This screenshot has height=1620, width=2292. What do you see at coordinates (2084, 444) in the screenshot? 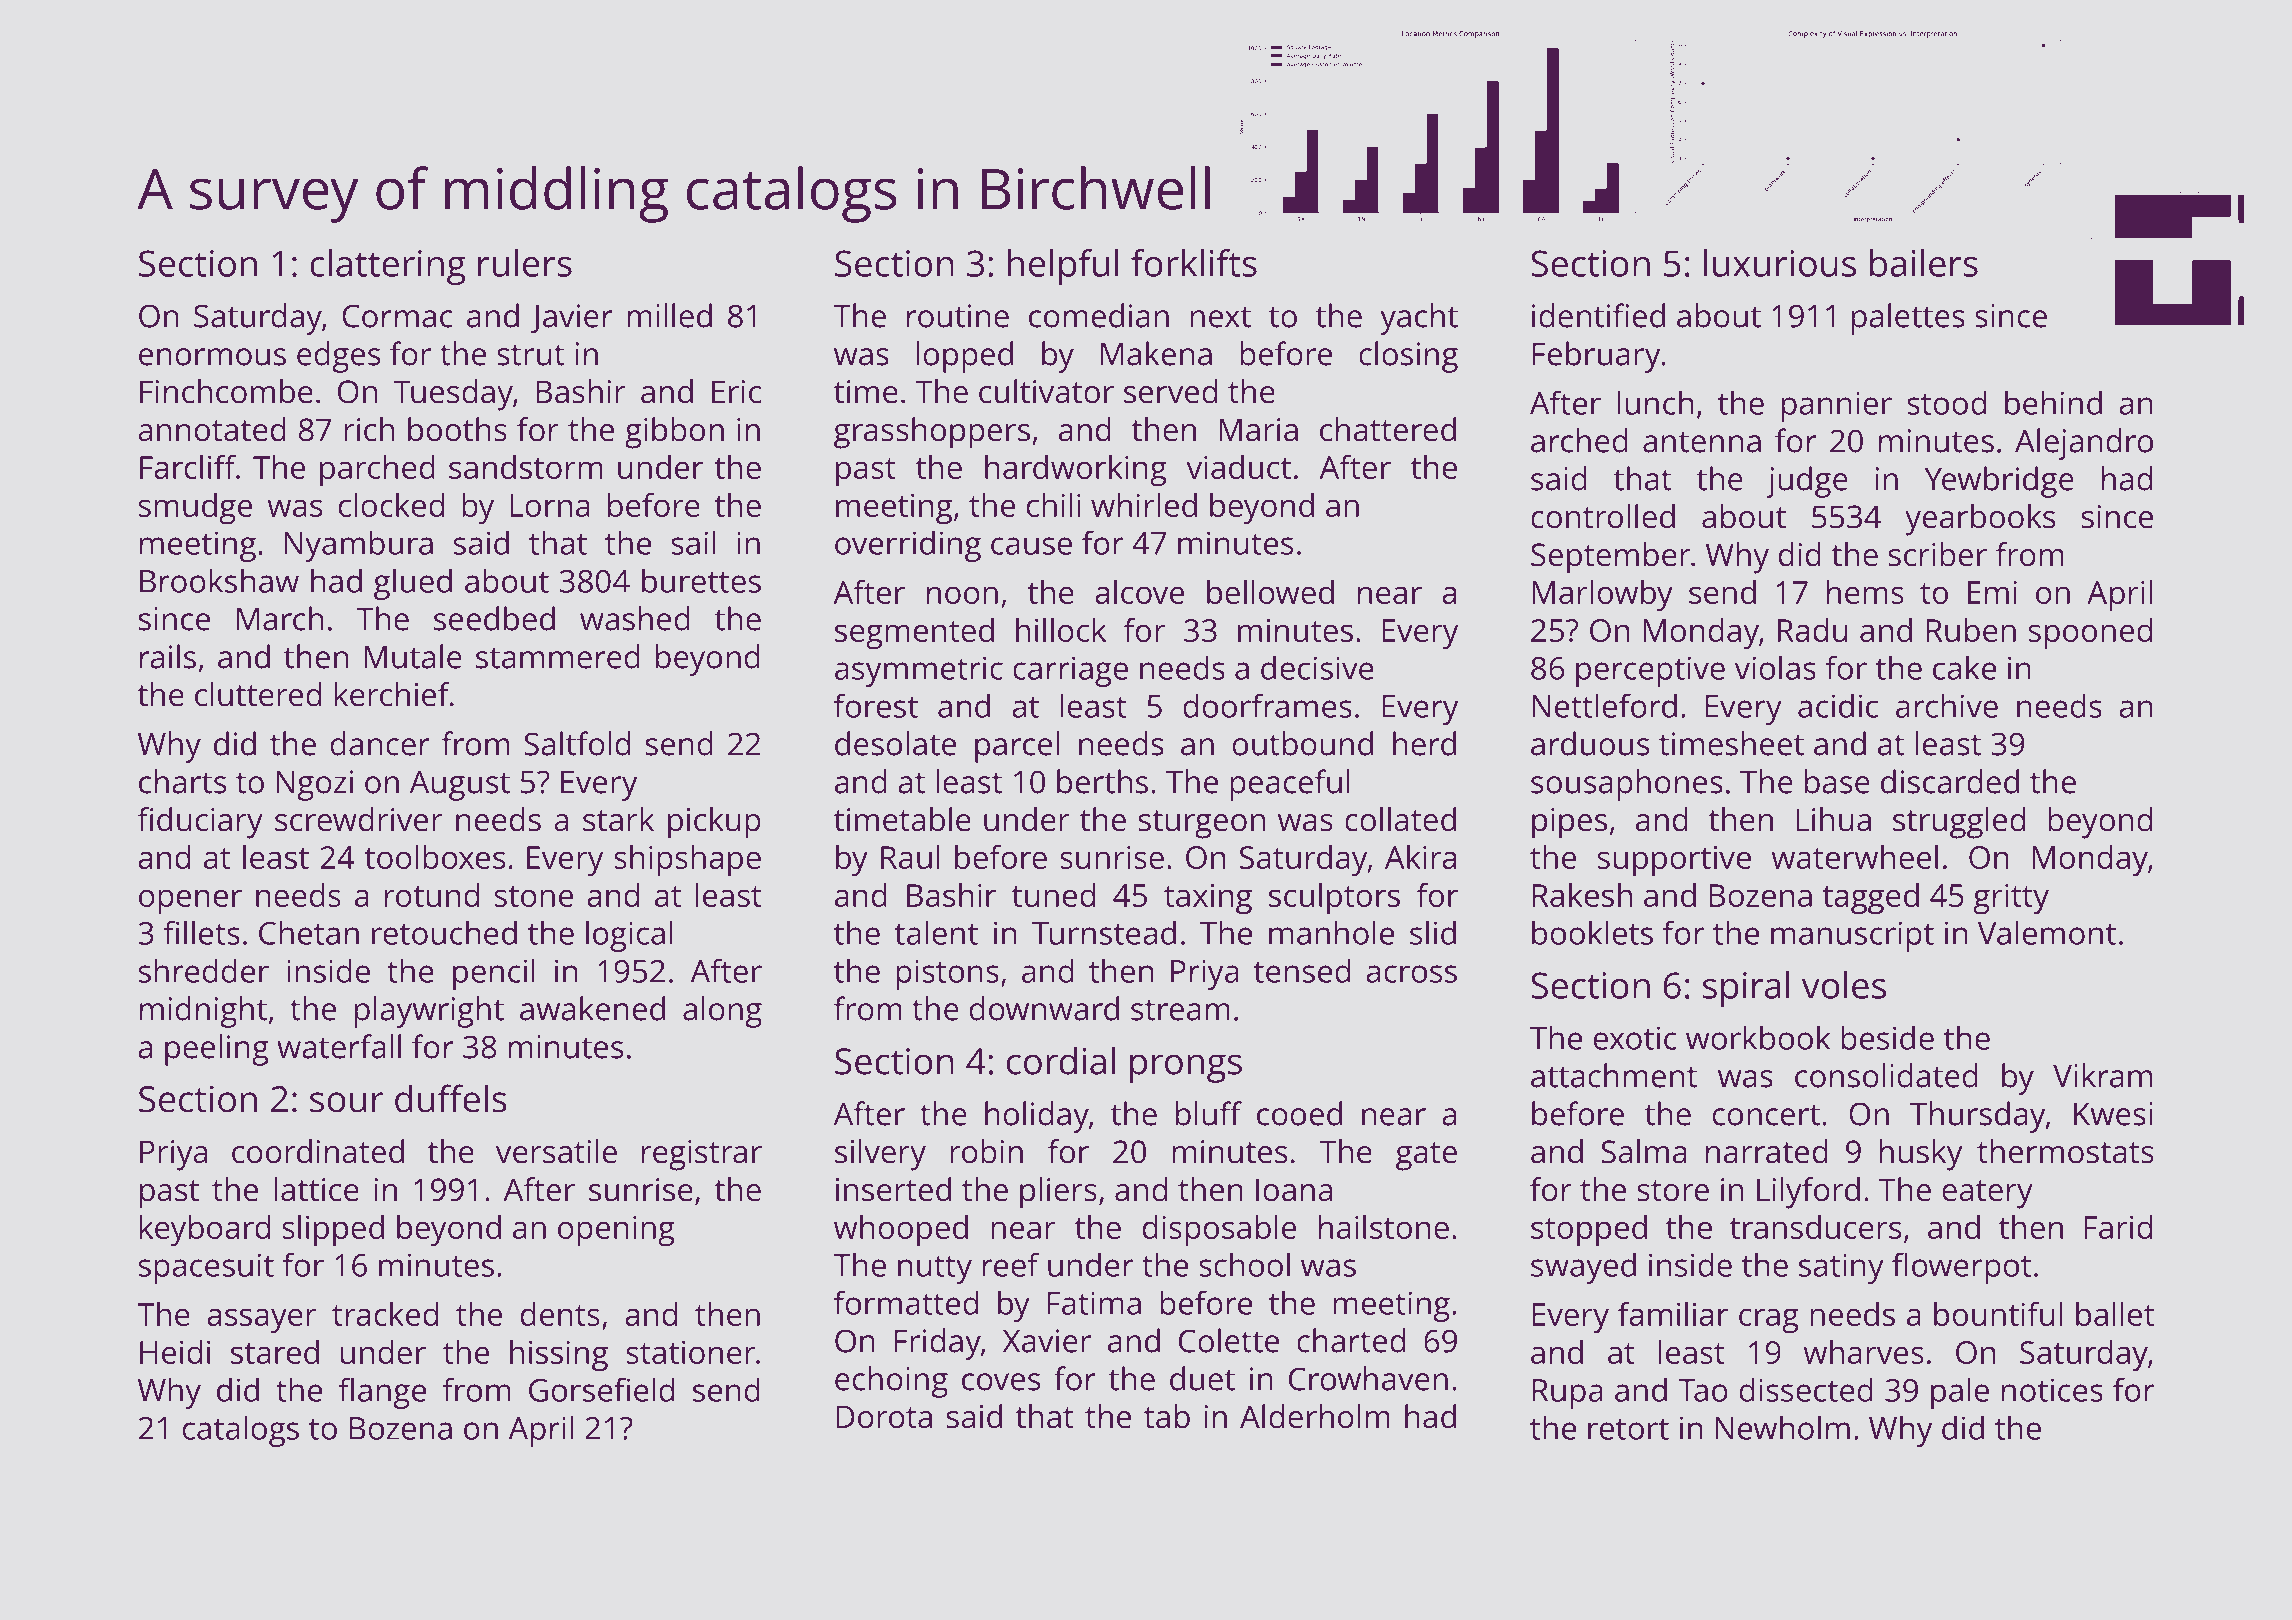
I see `Alejandro` at bounding box center [2084, 444].
